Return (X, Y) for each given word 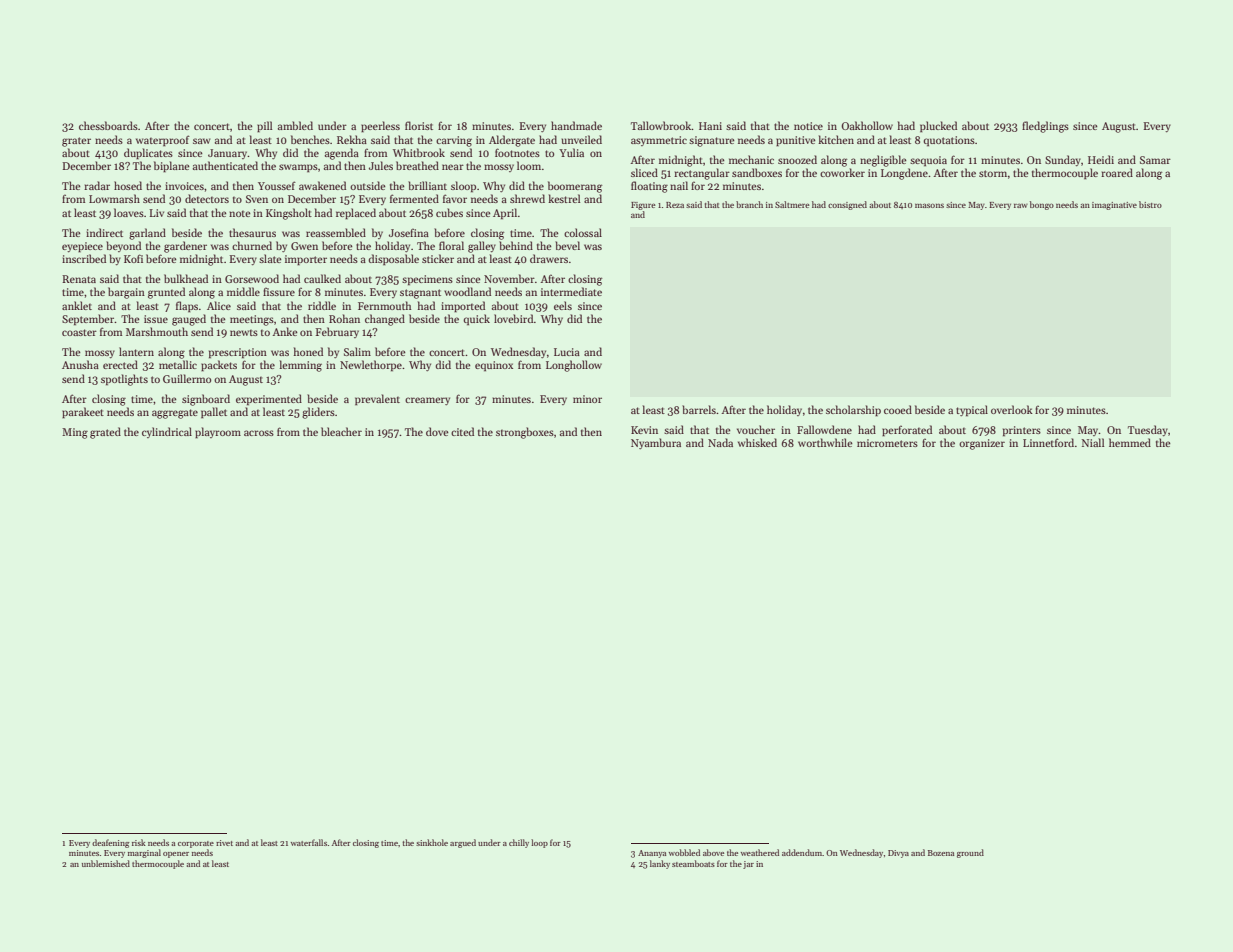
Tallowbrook (661, 125)
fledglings (1045, 127)
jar (748, 865)
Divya (898, 854)
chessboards (108, 125)
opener (176, 855)
